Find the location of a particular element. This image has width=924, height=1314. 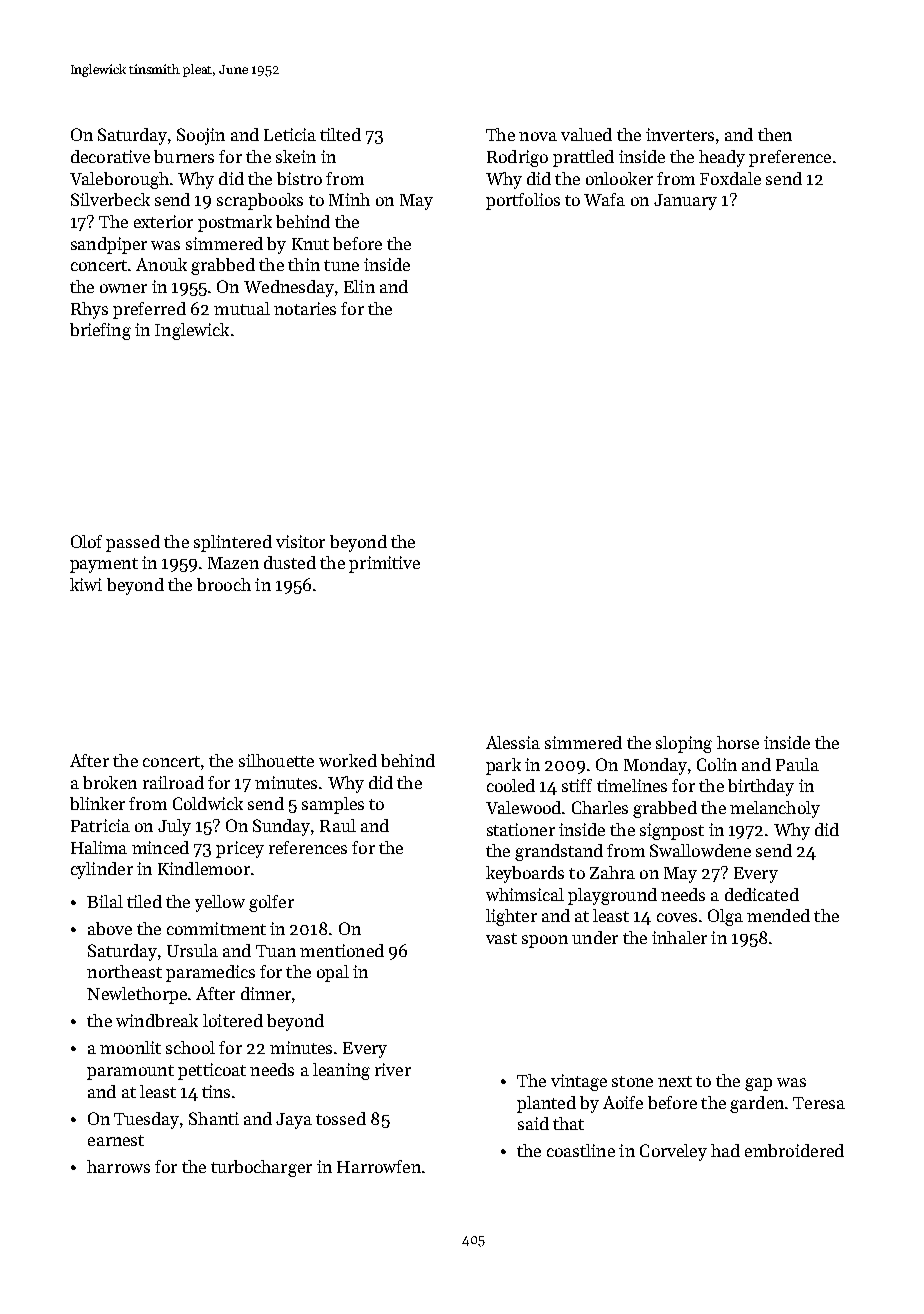

vast is located at coordinates (501, 938).
